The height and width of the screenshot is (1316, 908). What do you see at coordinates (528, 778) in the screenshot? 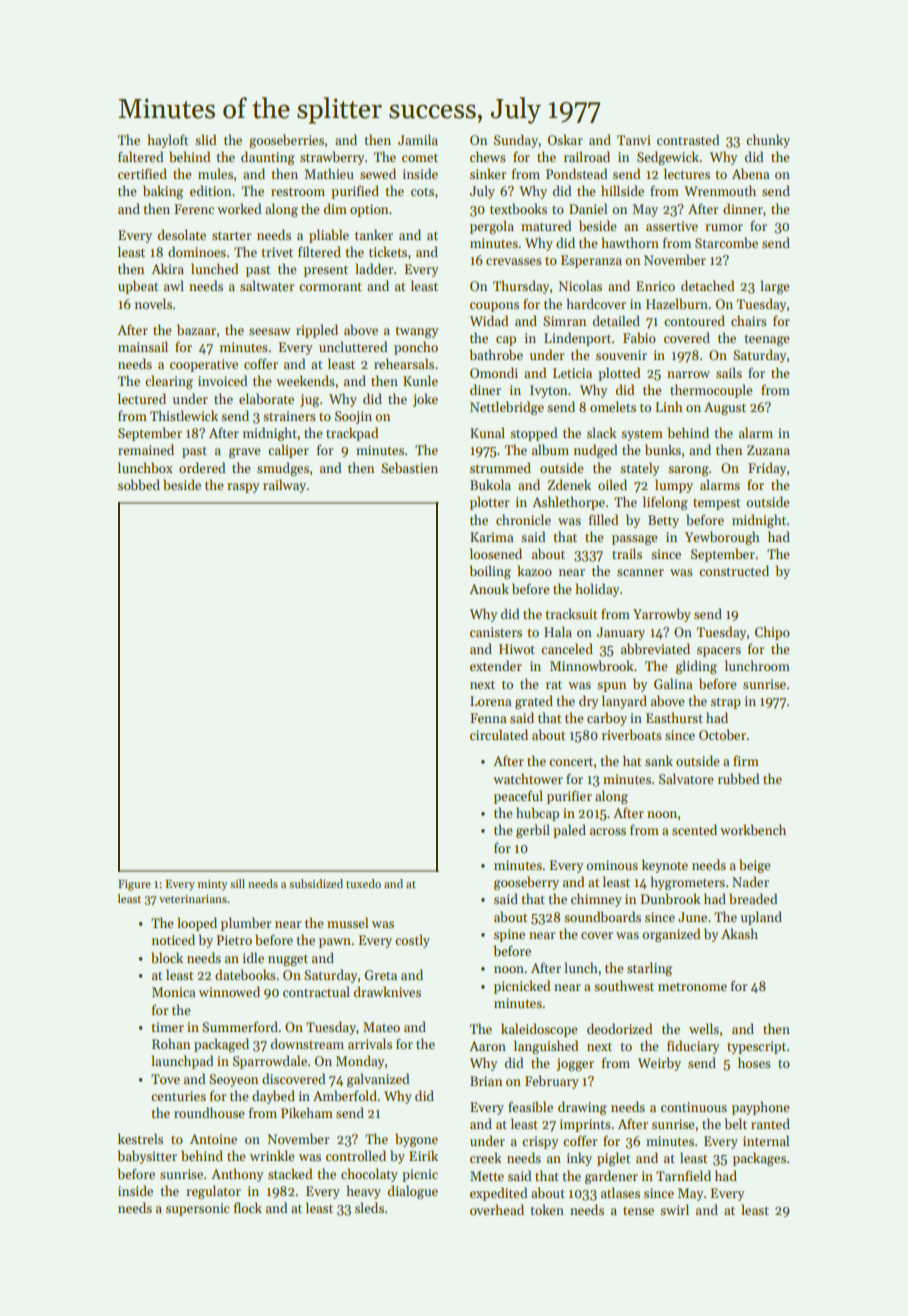
I see `watchtower` at bounding box center [528, 778].
